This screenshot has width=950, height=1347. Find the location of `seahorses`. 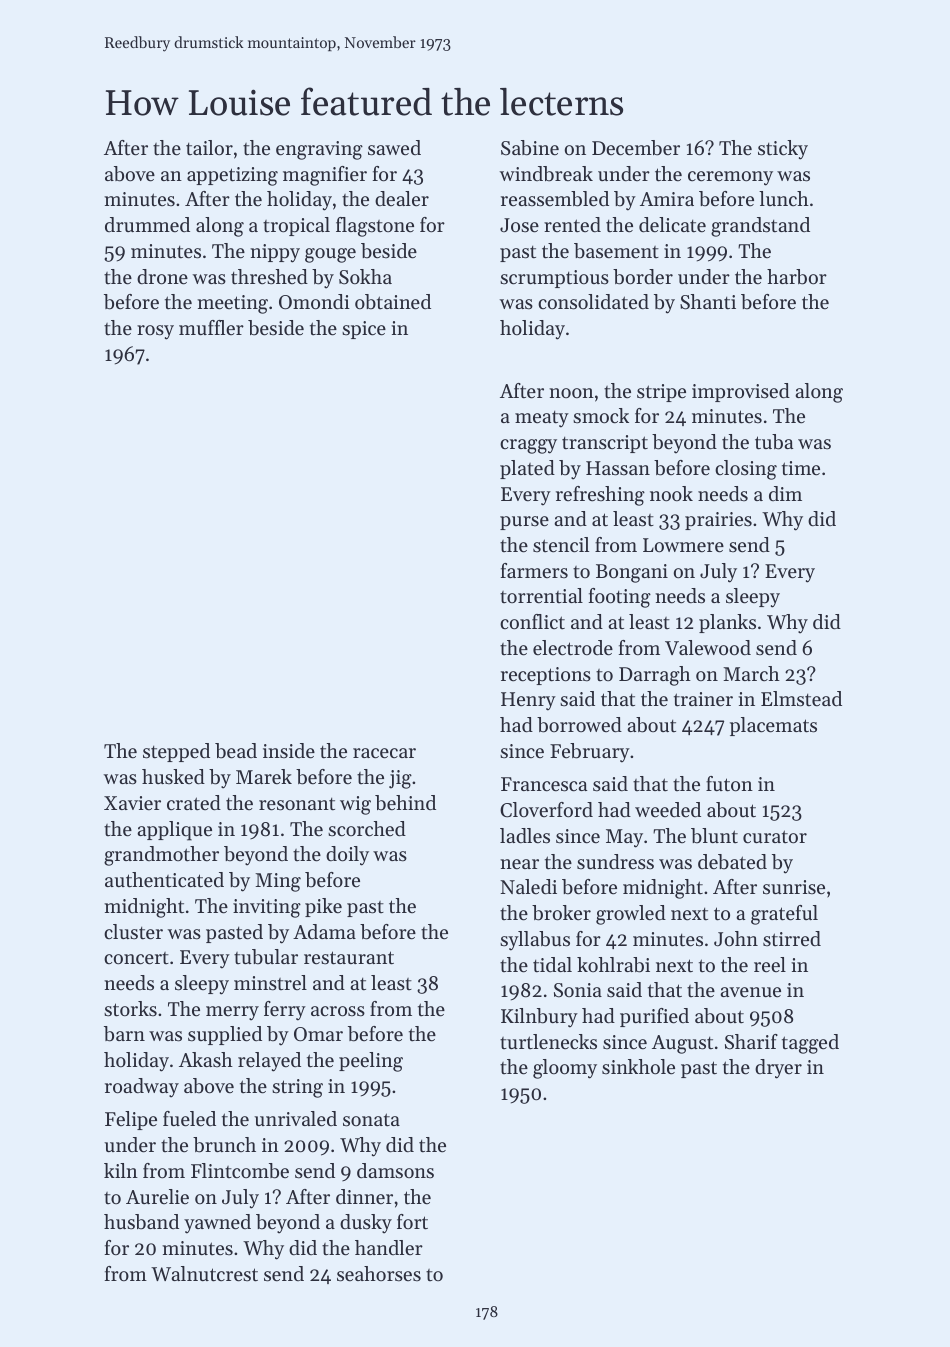

seahorses is located at coordinates (379, 1274).
